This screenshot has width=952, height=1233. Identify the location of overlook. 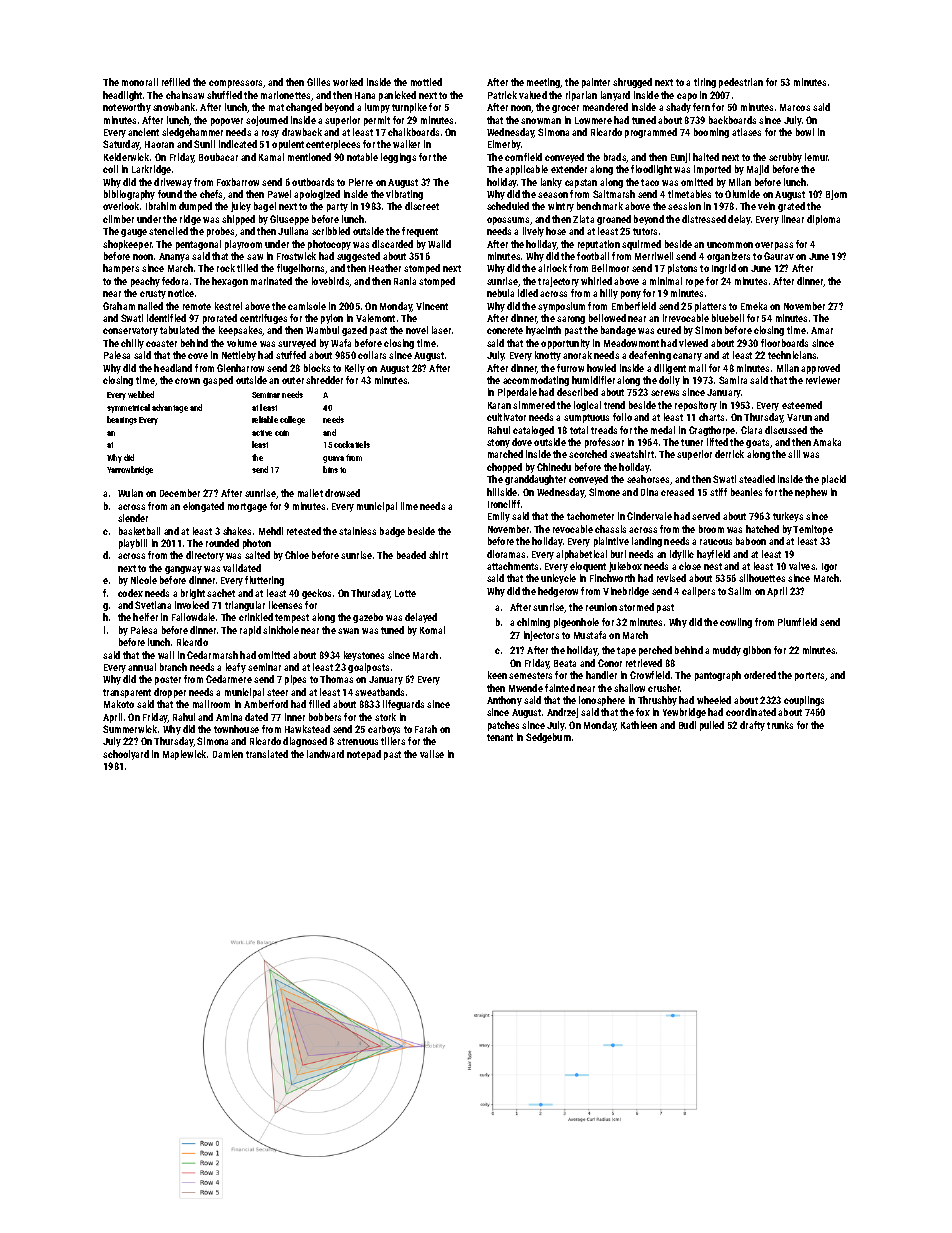
(121, 206).
